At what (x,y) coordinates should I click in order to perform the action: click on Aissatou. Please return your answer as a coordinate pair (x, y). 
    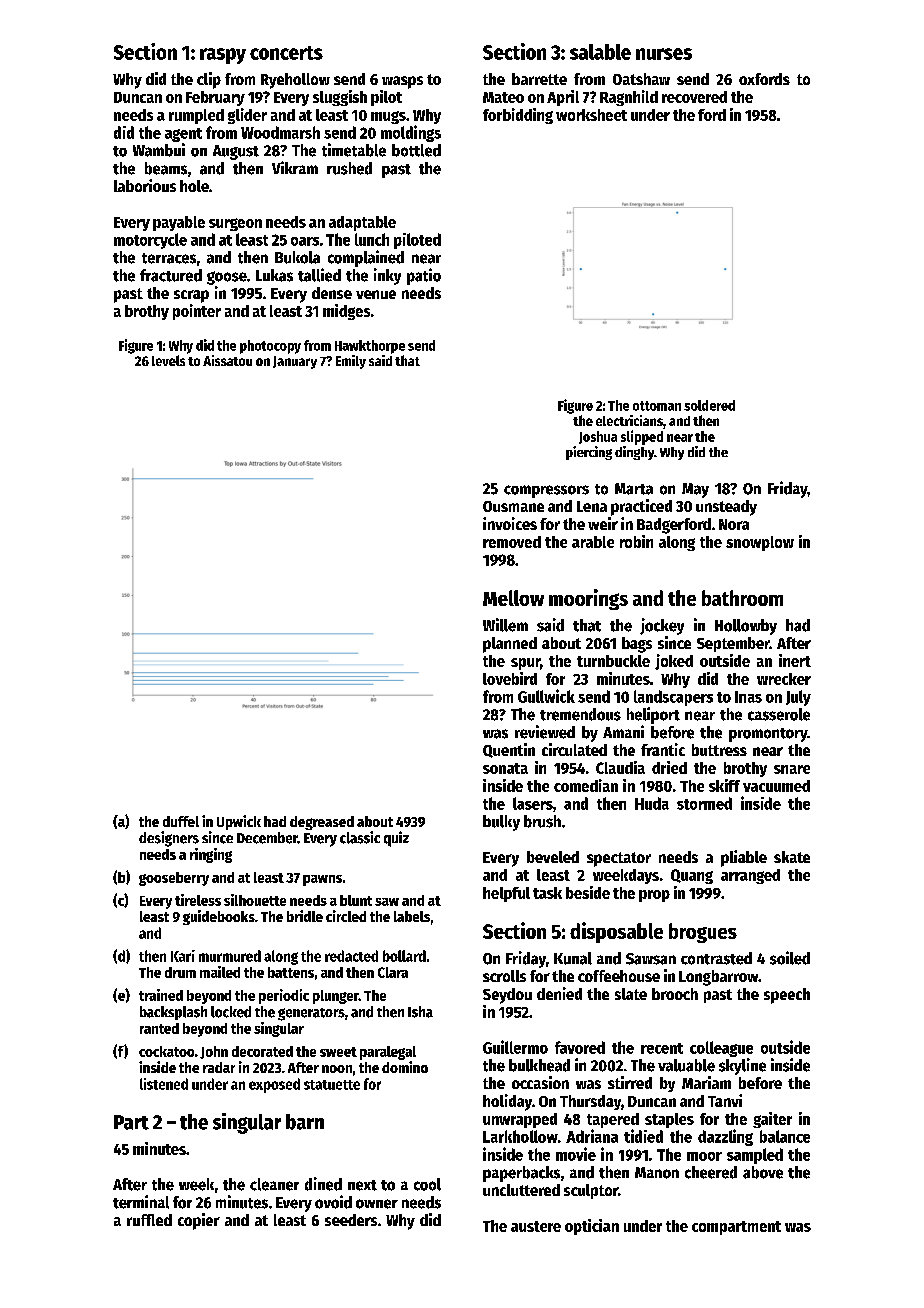
    Looking at the image, I should click on (227, 360).
